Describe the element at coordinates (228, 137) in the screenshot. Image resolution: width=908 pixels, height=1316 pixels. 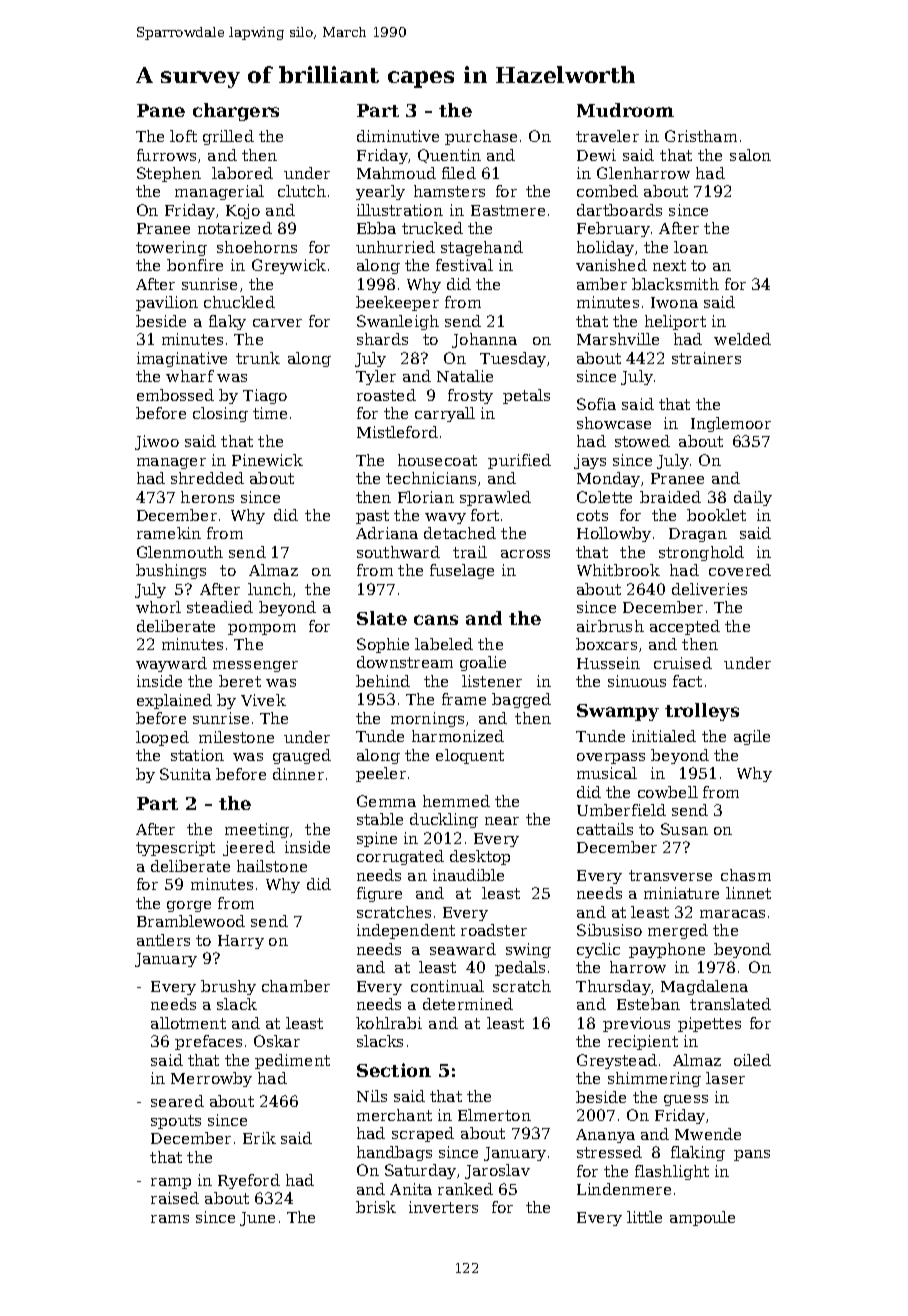
I see `grilled` at that location.
